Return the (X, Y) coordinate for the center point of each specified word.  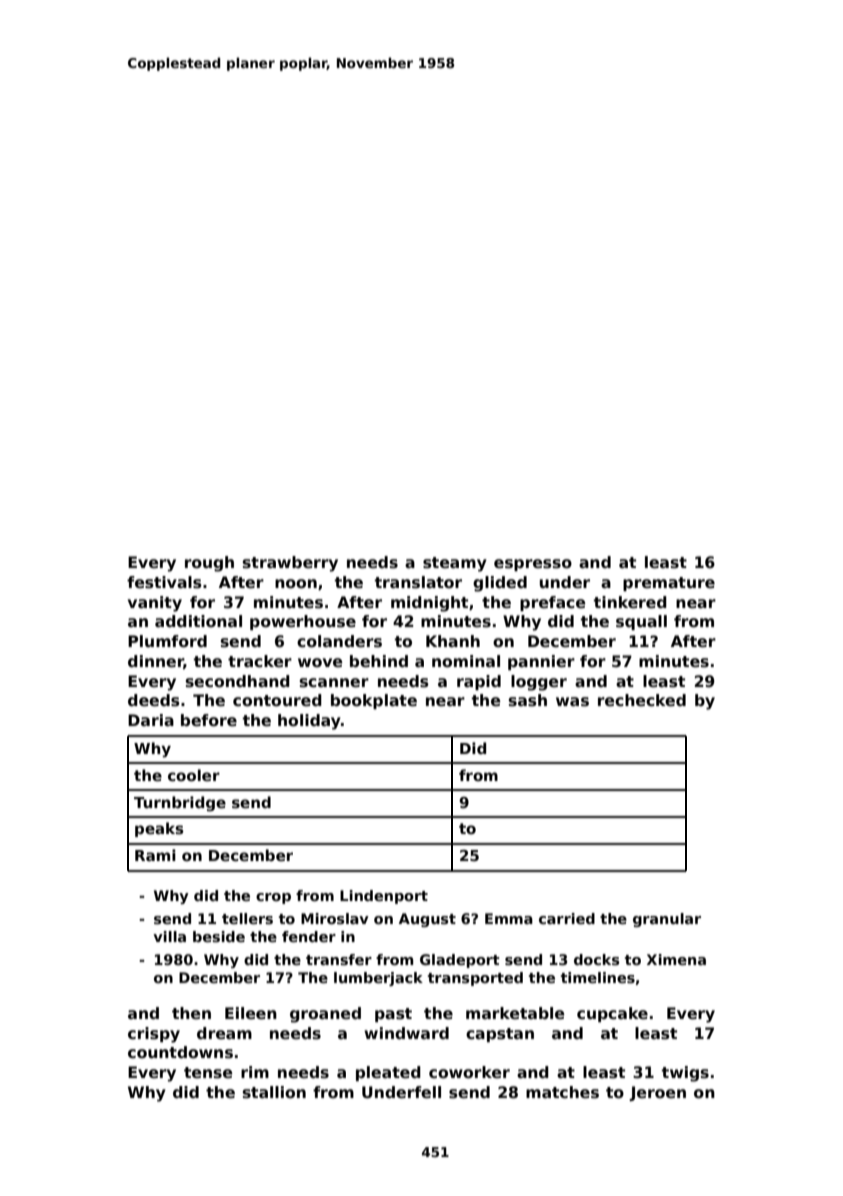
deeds (154, 700)
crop (273, 898)
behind (379, 661)
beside (219, 936)
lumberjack (378, 979)
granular (667, 920)
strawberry (290, 564)
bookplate (374, 701)
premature (669, 584)
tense (208, 1073)
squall (641, 622)
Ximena (676, 959)
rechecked (642, 700)
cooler (194, 775)
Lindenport (384, 897)
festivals (164, 582)
